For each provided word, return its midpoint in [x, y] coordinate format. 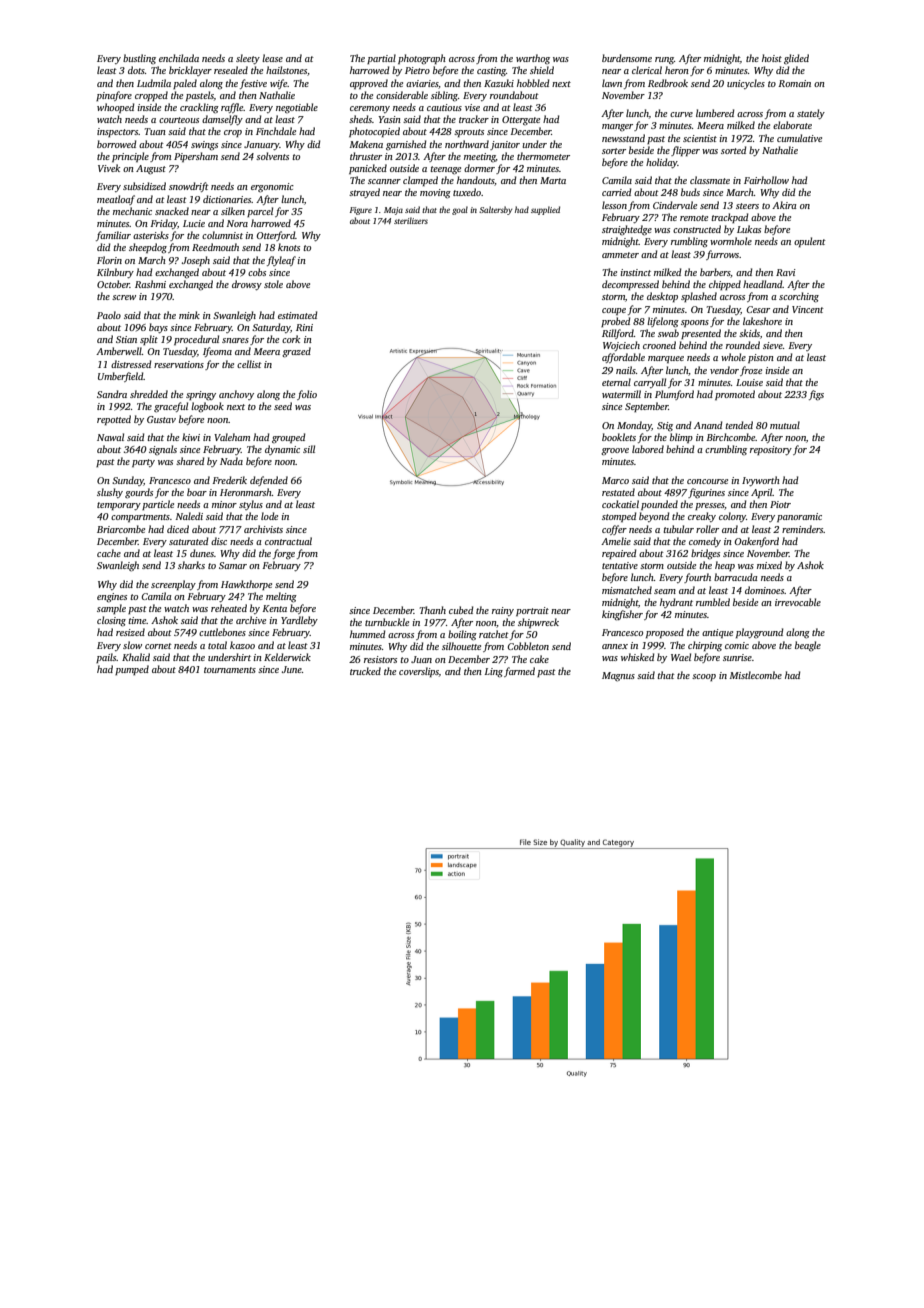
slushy [110, 493]
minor [224, 504]
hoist [772, 58]
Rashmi [150, 284]
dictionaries [227, 199]
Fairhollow [766, 180]
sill [309, 449]
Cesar [758, 309]
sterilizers [411, 220]
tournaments [230, 670]
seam [665, 591]
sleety [248, 59]
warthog [533, 59]
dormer [479, 168]
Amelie [616, 541]
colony [732, 517]
